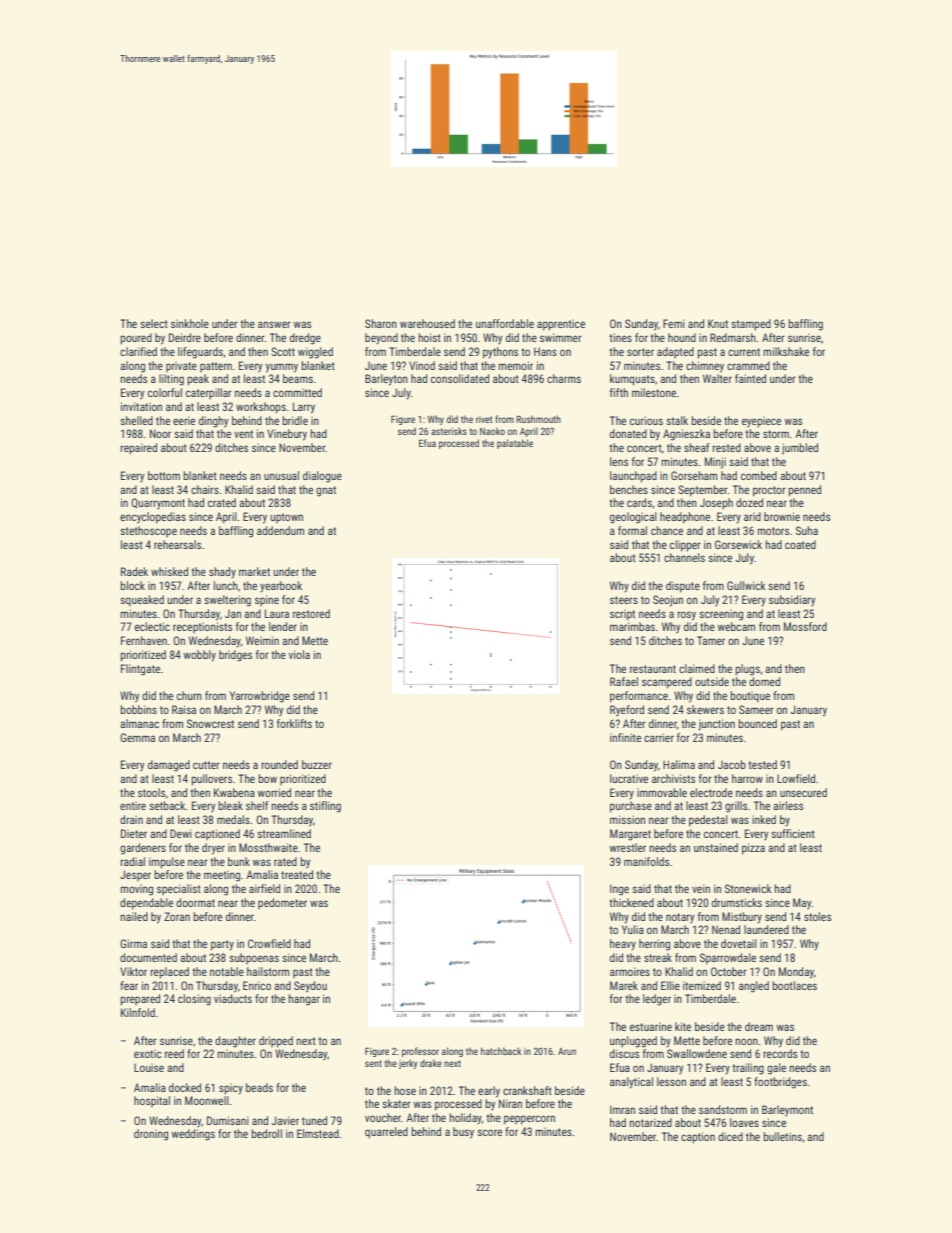 The width and height of the document is (952, 1233). I want to click on Inge, so click(619, 890).
